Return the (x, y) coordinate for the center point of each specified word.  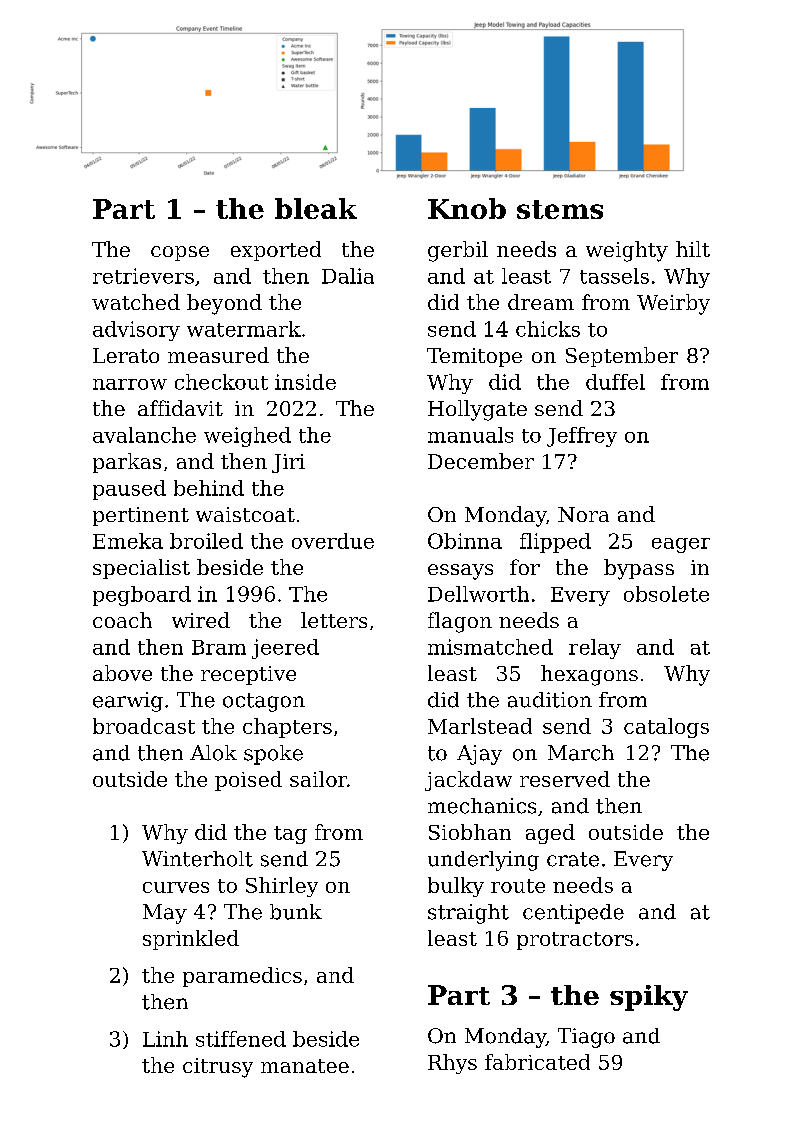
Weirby (673, 304)
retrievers (143, 276)
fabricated (537, 1062)
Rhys (452, 1064)
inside (305, 382)
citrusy (218, 1068)
